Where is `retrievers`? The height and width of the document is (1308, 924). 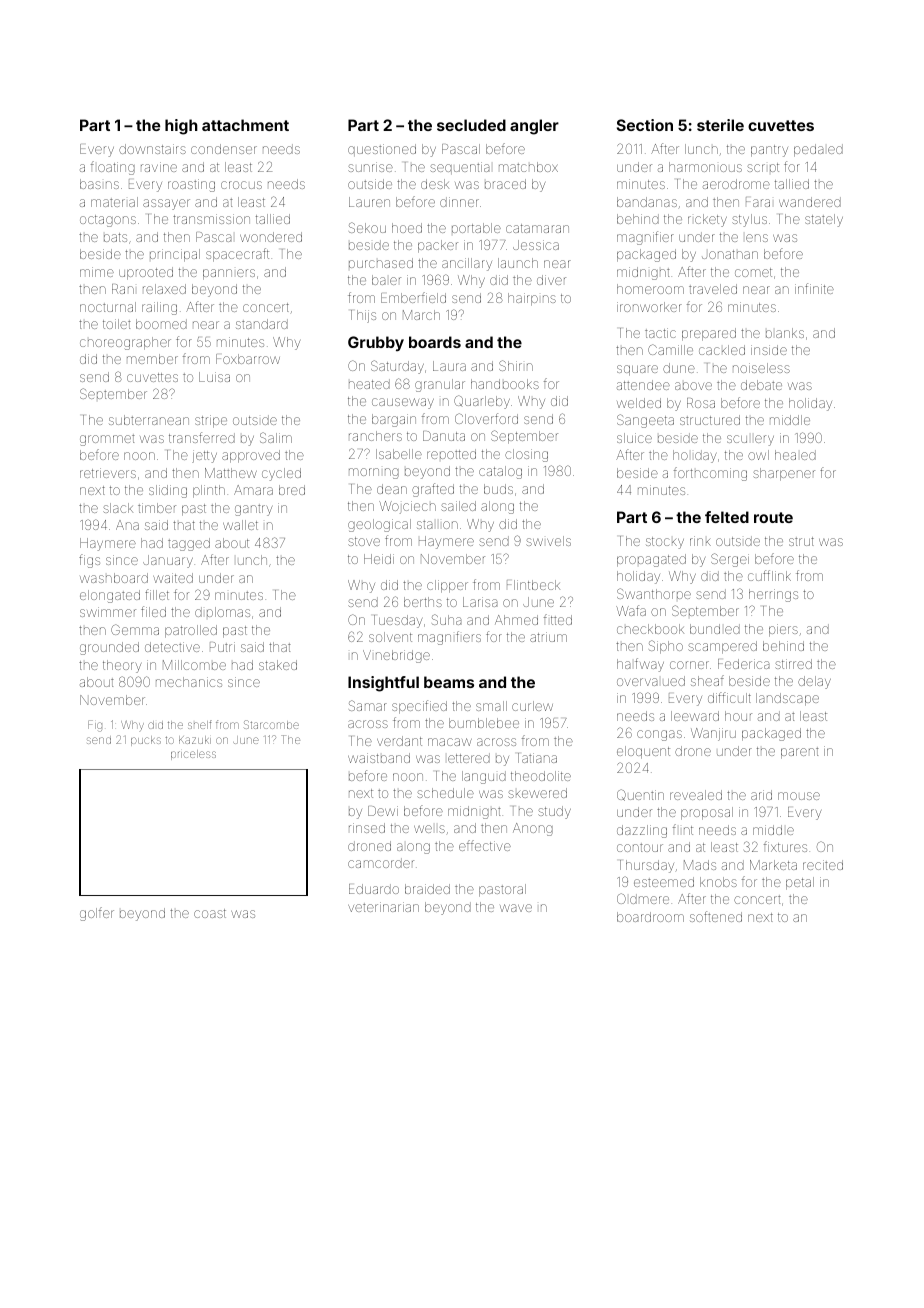 retrievers is located at coordinates (108, 473).
